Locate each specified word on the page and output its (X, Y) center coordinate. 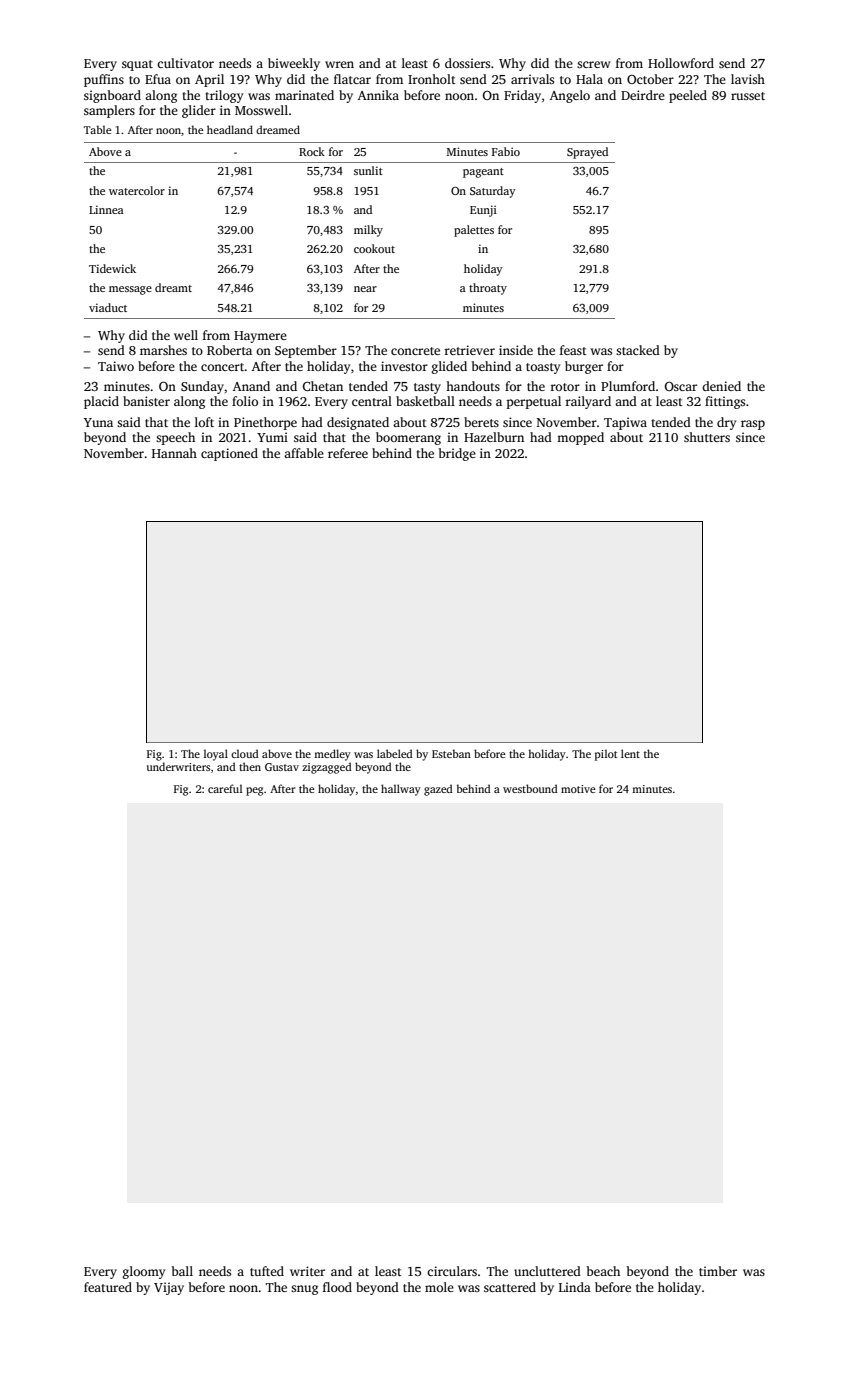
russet (748, 96)
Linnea (106, 209)
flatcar (352, 79)
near (365, 289)
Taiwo (116, 366)
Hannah (174, 453)
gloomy (144, 1272)
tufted (267, 1271)
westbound (530, 788)
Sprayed (587, 153)
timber (718, 1271)
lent (630, 753)
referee (348, 453)
